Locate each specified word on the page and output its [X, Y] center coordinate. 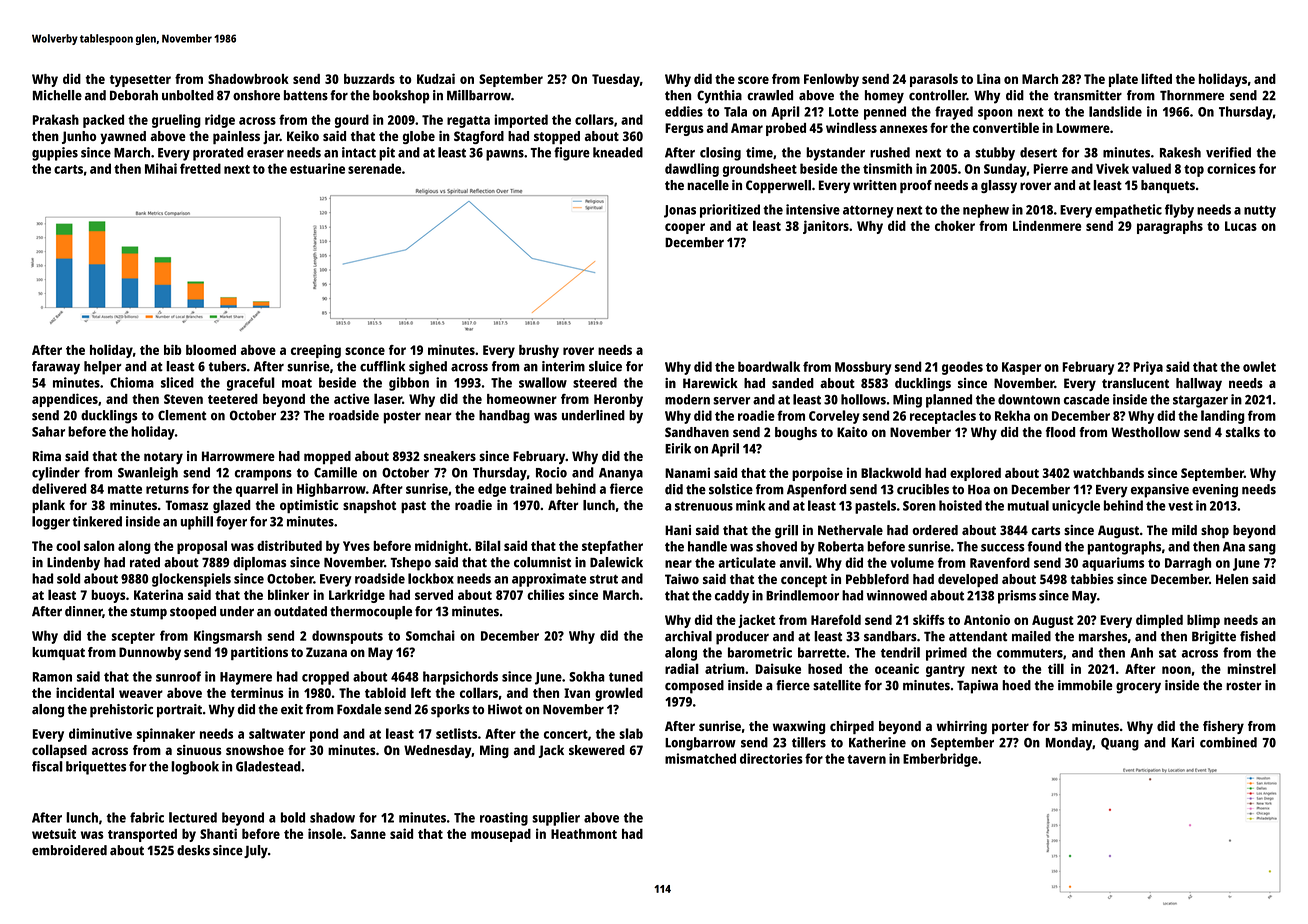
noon [1176, 670]
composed [694, 687]
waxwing [799, 727]
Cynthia [719, 97]
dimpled [1159, 621]
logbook [195, 768]
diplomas [259, 564]
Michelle [57, 95]
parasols [934, 80]
